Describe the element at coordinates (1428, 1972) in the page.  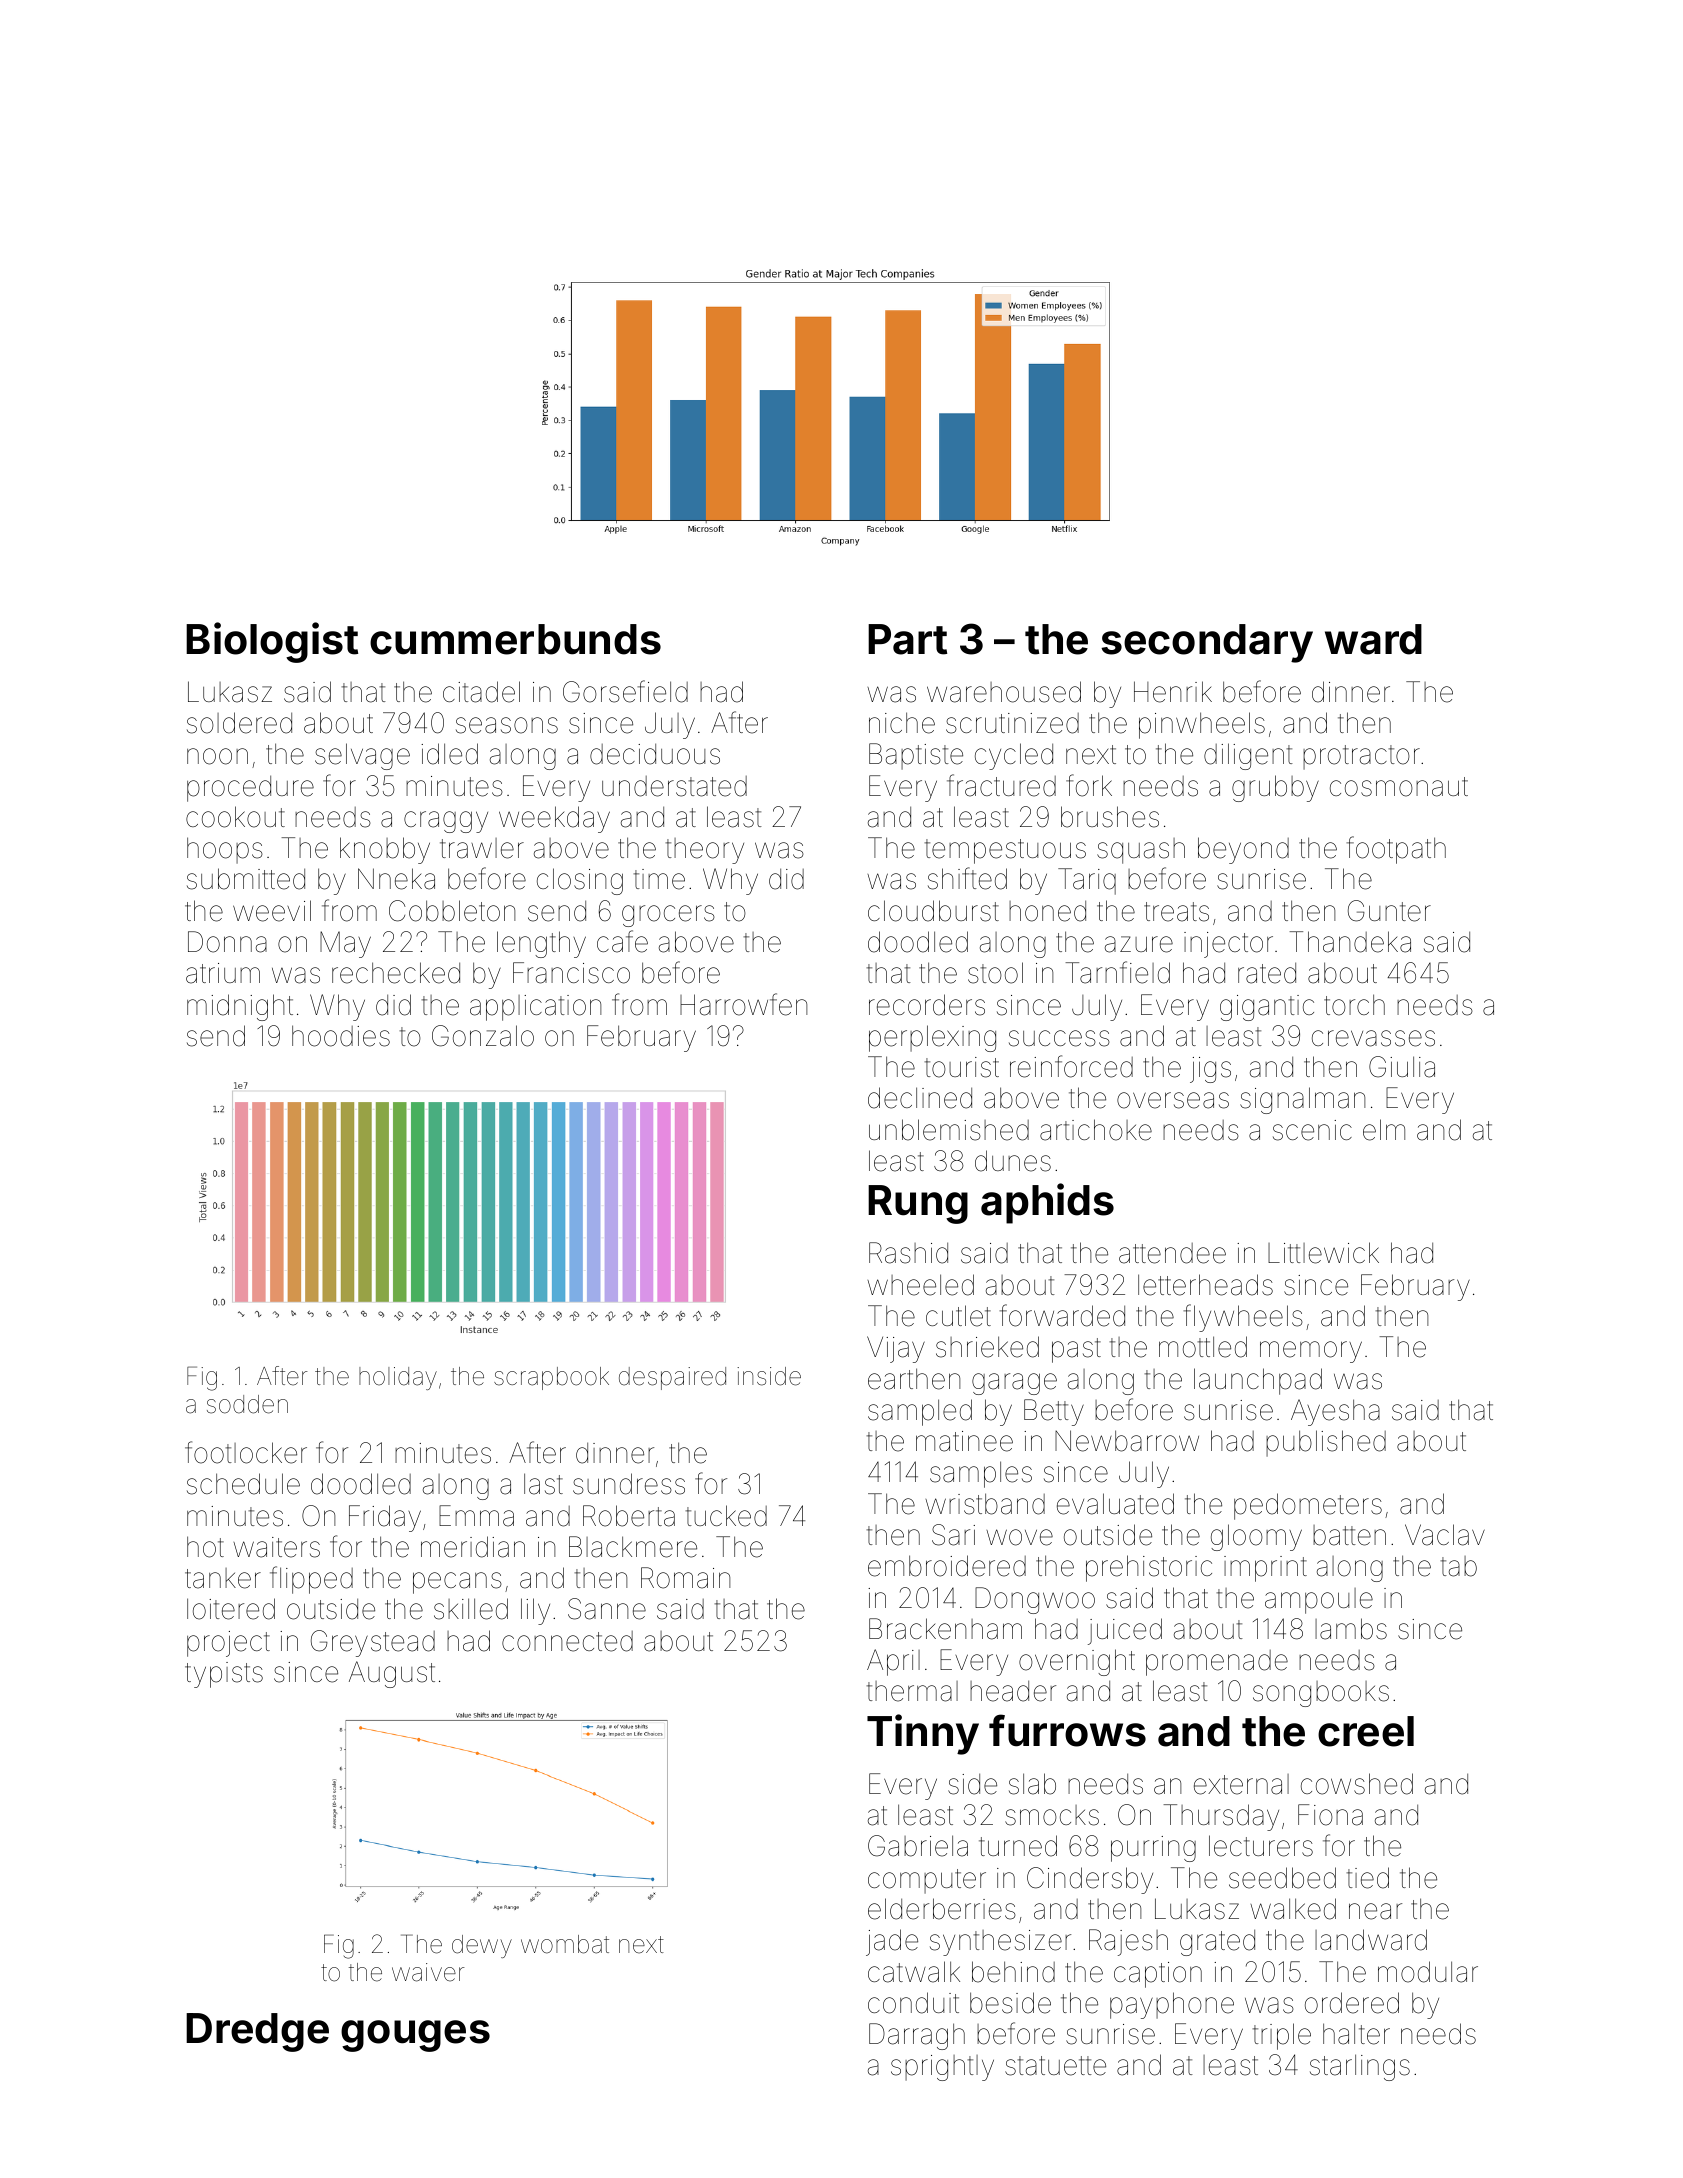
I see `modular` at that location.
